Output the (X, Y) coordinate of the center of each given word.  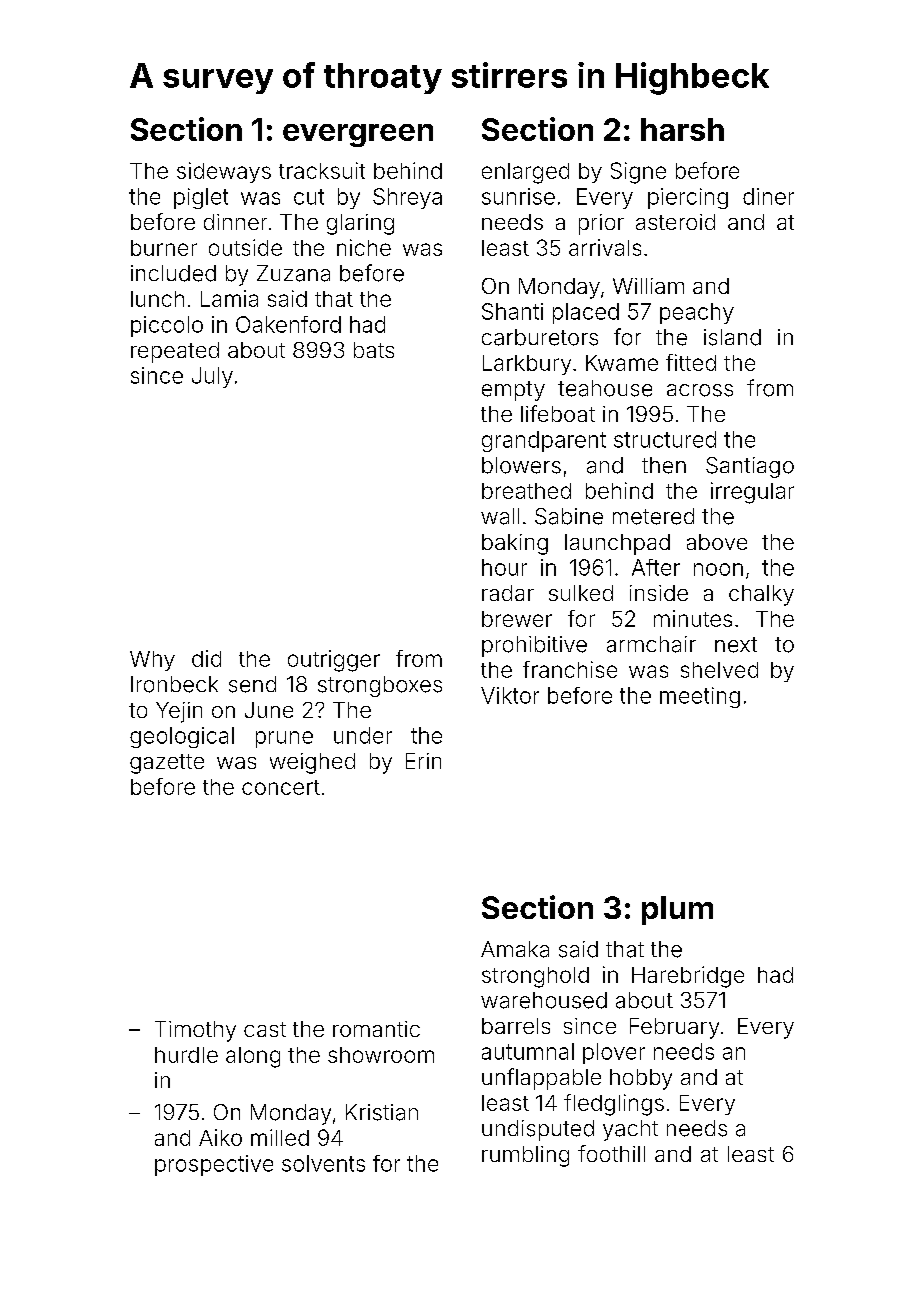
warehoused (544, 1000)
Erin (423, 761)
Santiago (750, 467)
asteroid (675, 222)
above (717, 542)
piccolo (167, 326)
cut (309, 197)
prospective (214, 1165)
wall (500, 516)
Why (152, 661)
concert (281, 787)
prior (601, 224)
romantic (376, 1029)
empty (513, 391)
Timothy (195, 1031)
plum (677, 910)
